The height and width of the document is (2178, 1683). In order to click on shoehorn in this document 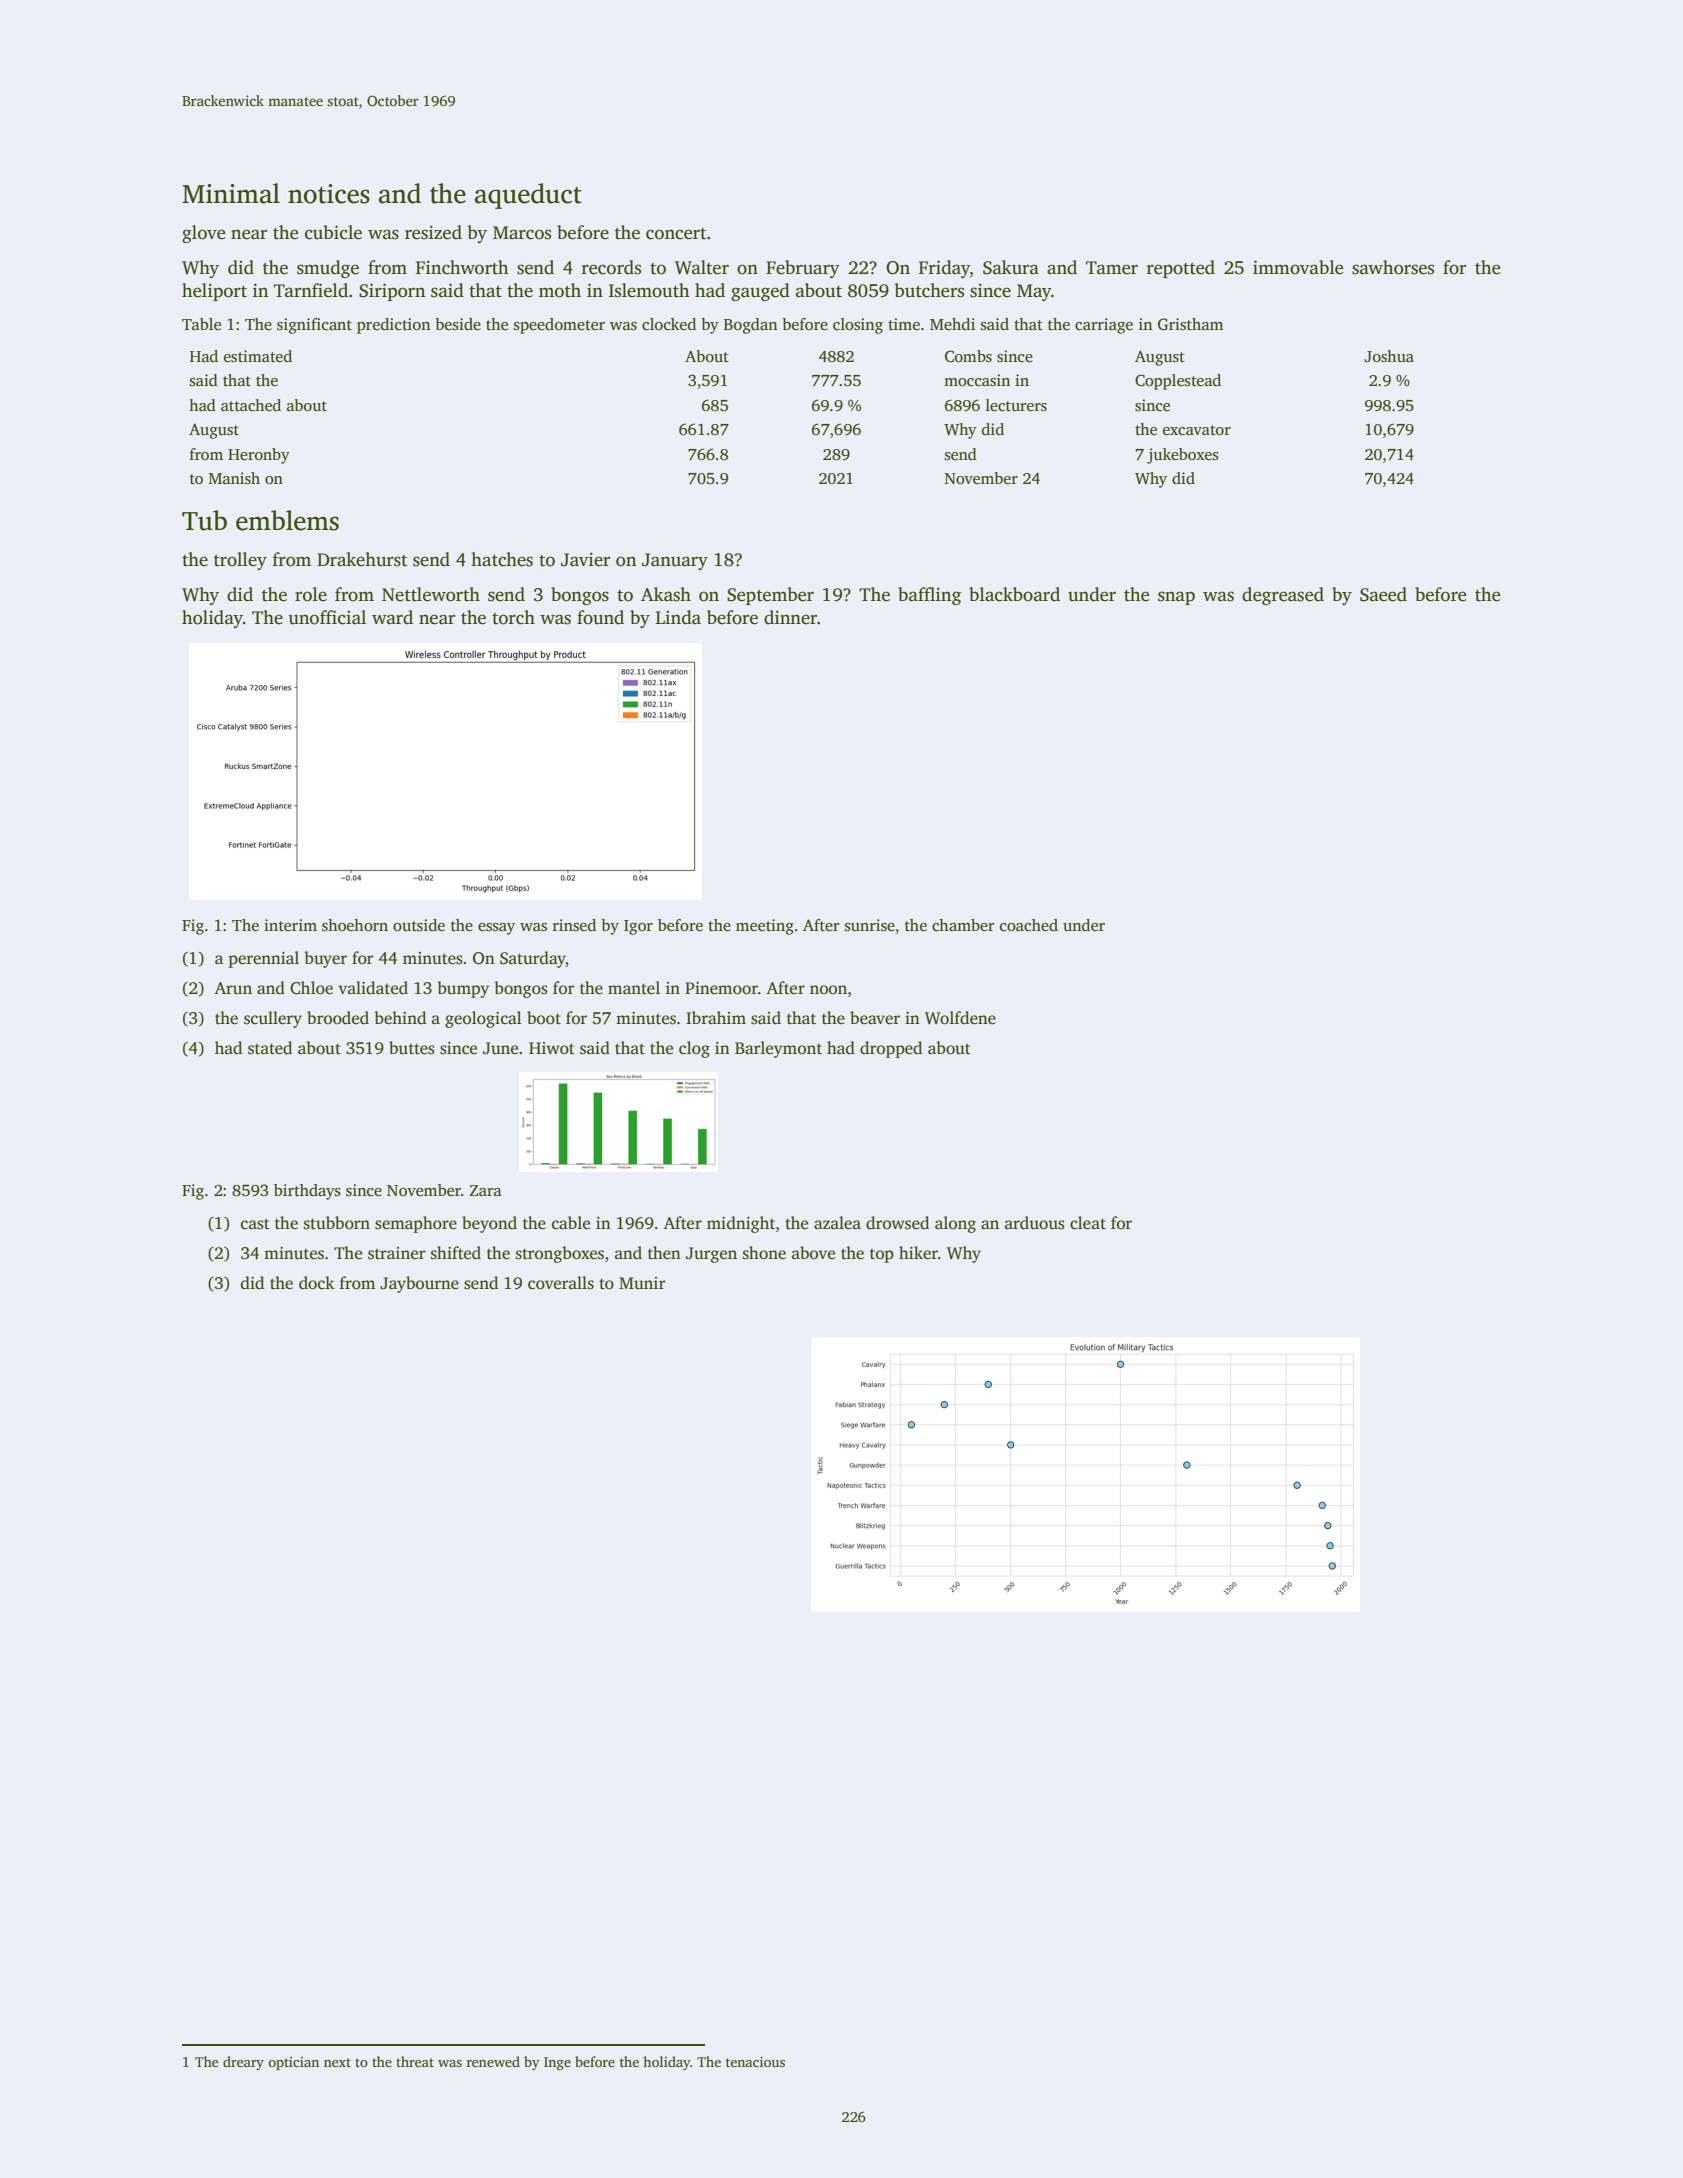, I will do `click(355, 925)`.
